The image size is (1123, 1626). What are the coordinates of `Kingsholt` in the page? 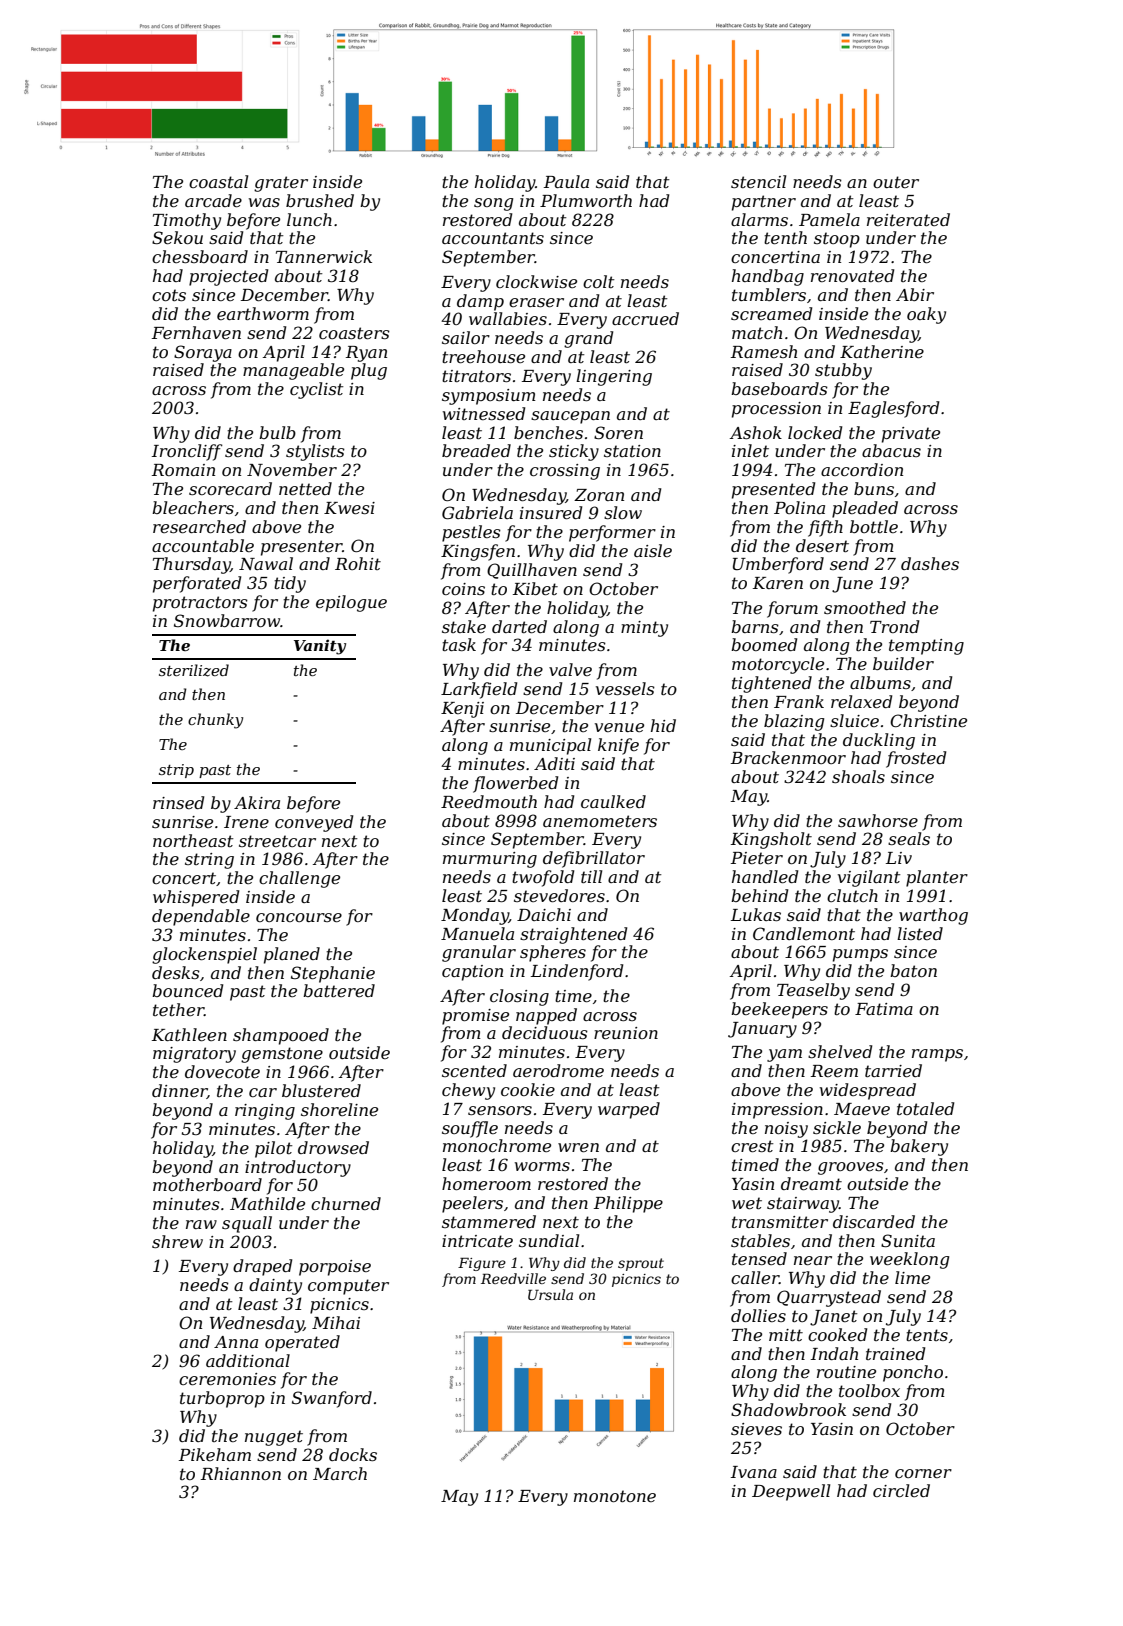 It's located at (771, 840).
